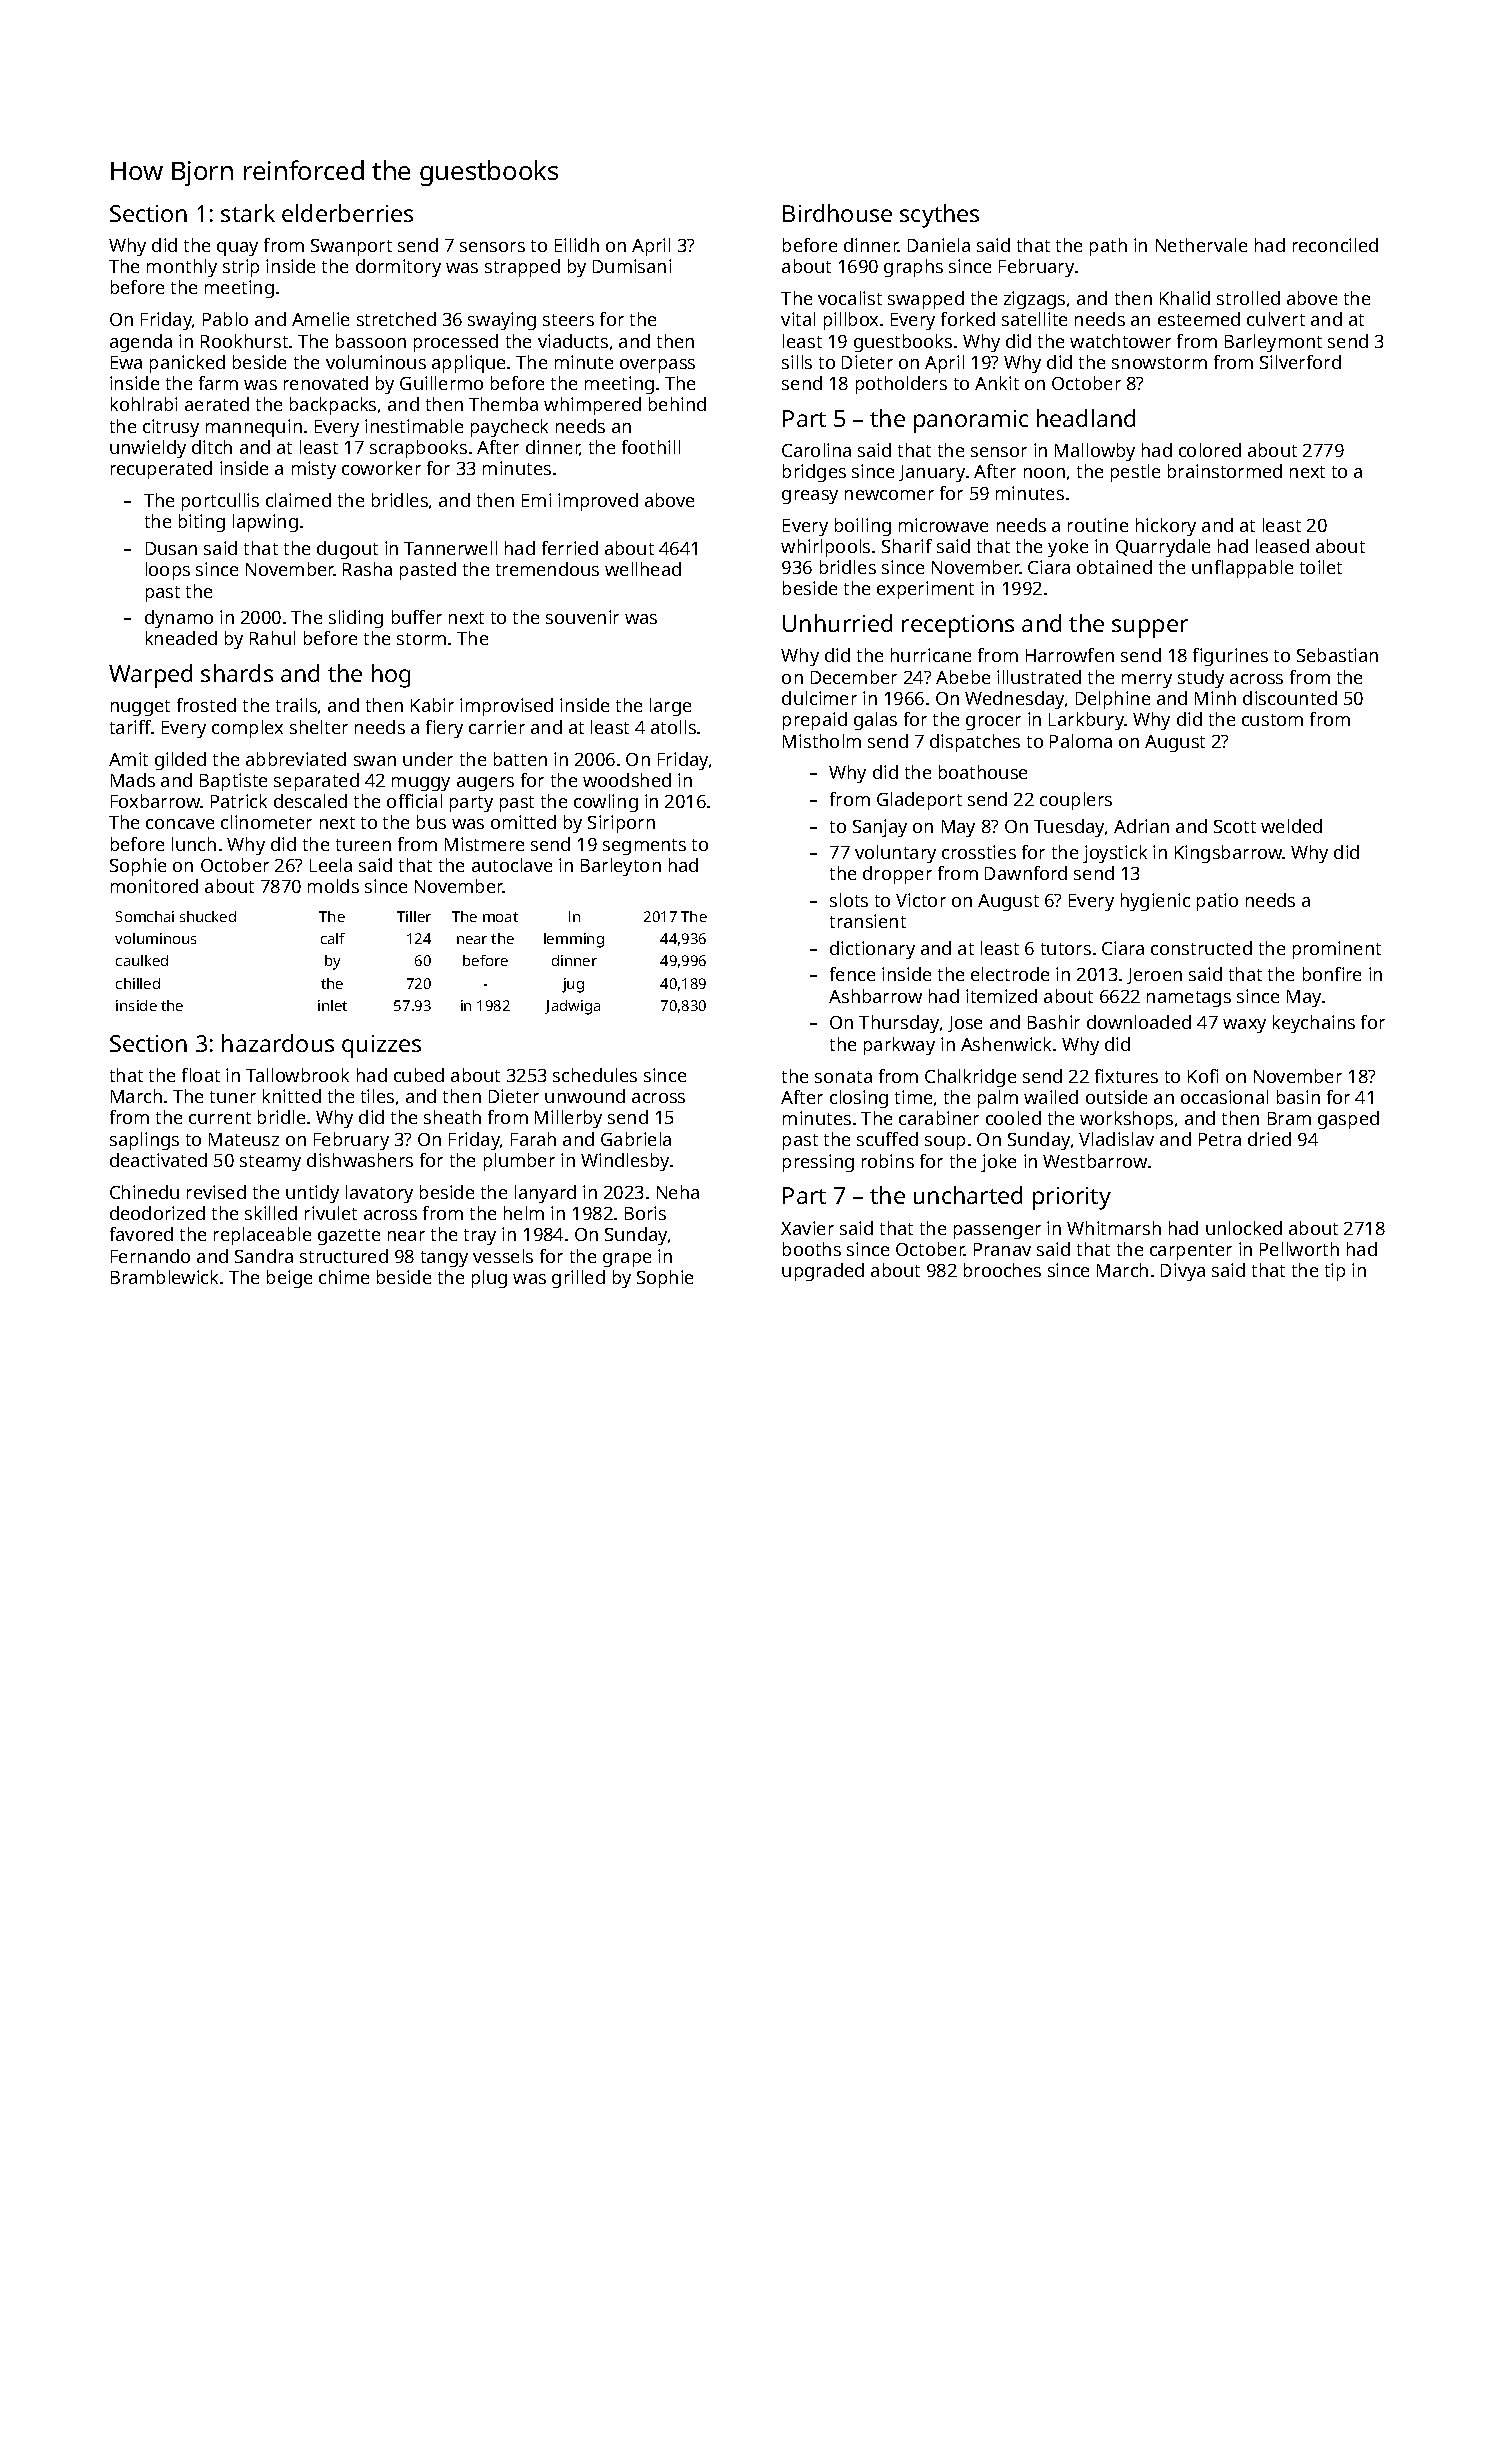 Image resolution: width=1496 pixels, height=2464 pixels. Describe the element at coordinates (837, 213) in the document. I see `Birdhouse` at that location.
